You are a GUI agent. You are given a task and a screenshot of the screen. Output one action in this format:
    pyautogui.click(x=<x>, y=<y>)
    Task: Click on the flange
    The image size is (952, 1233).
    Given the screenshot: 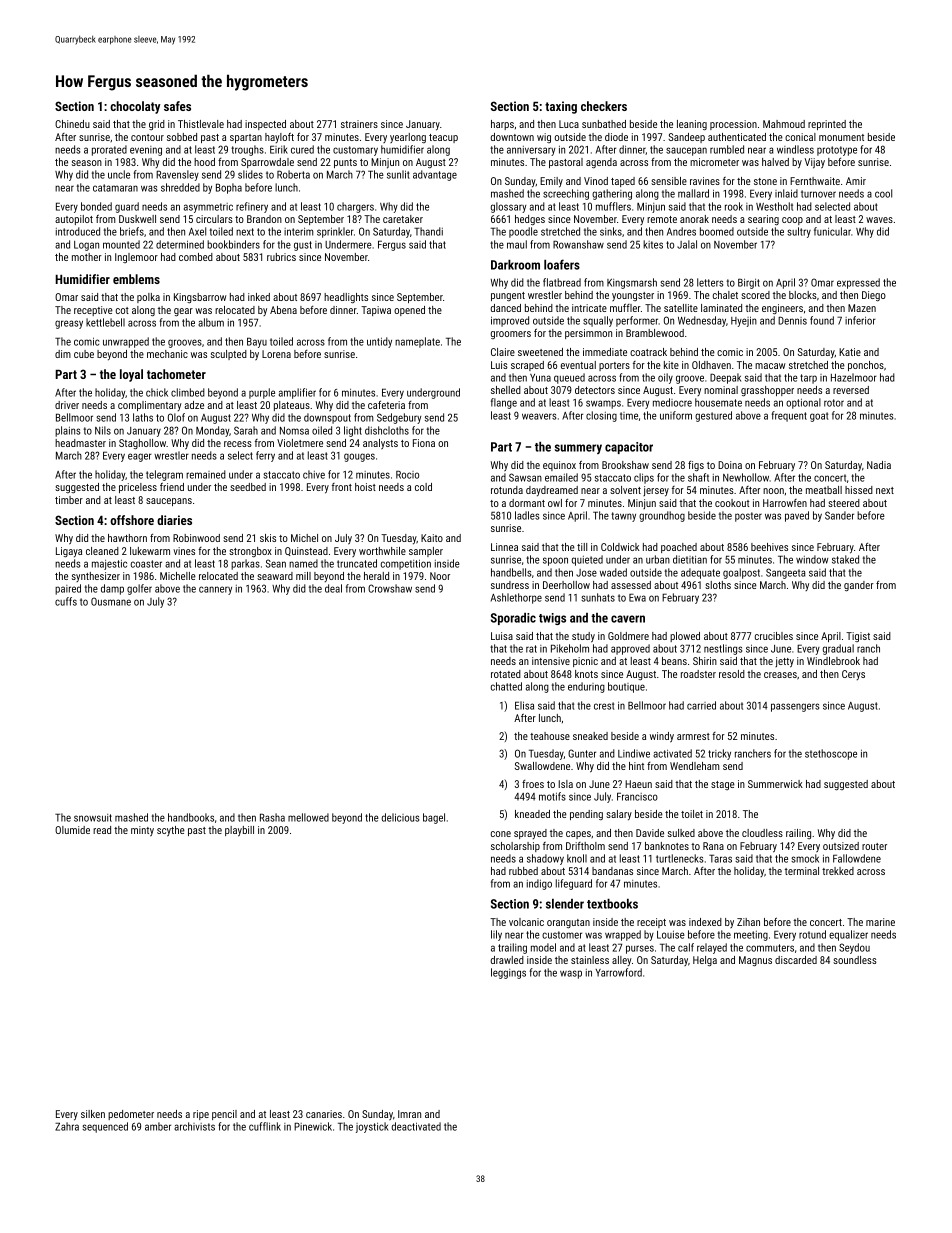 What is the action you would take?
    pyautogui.click(x=504, y=403)
